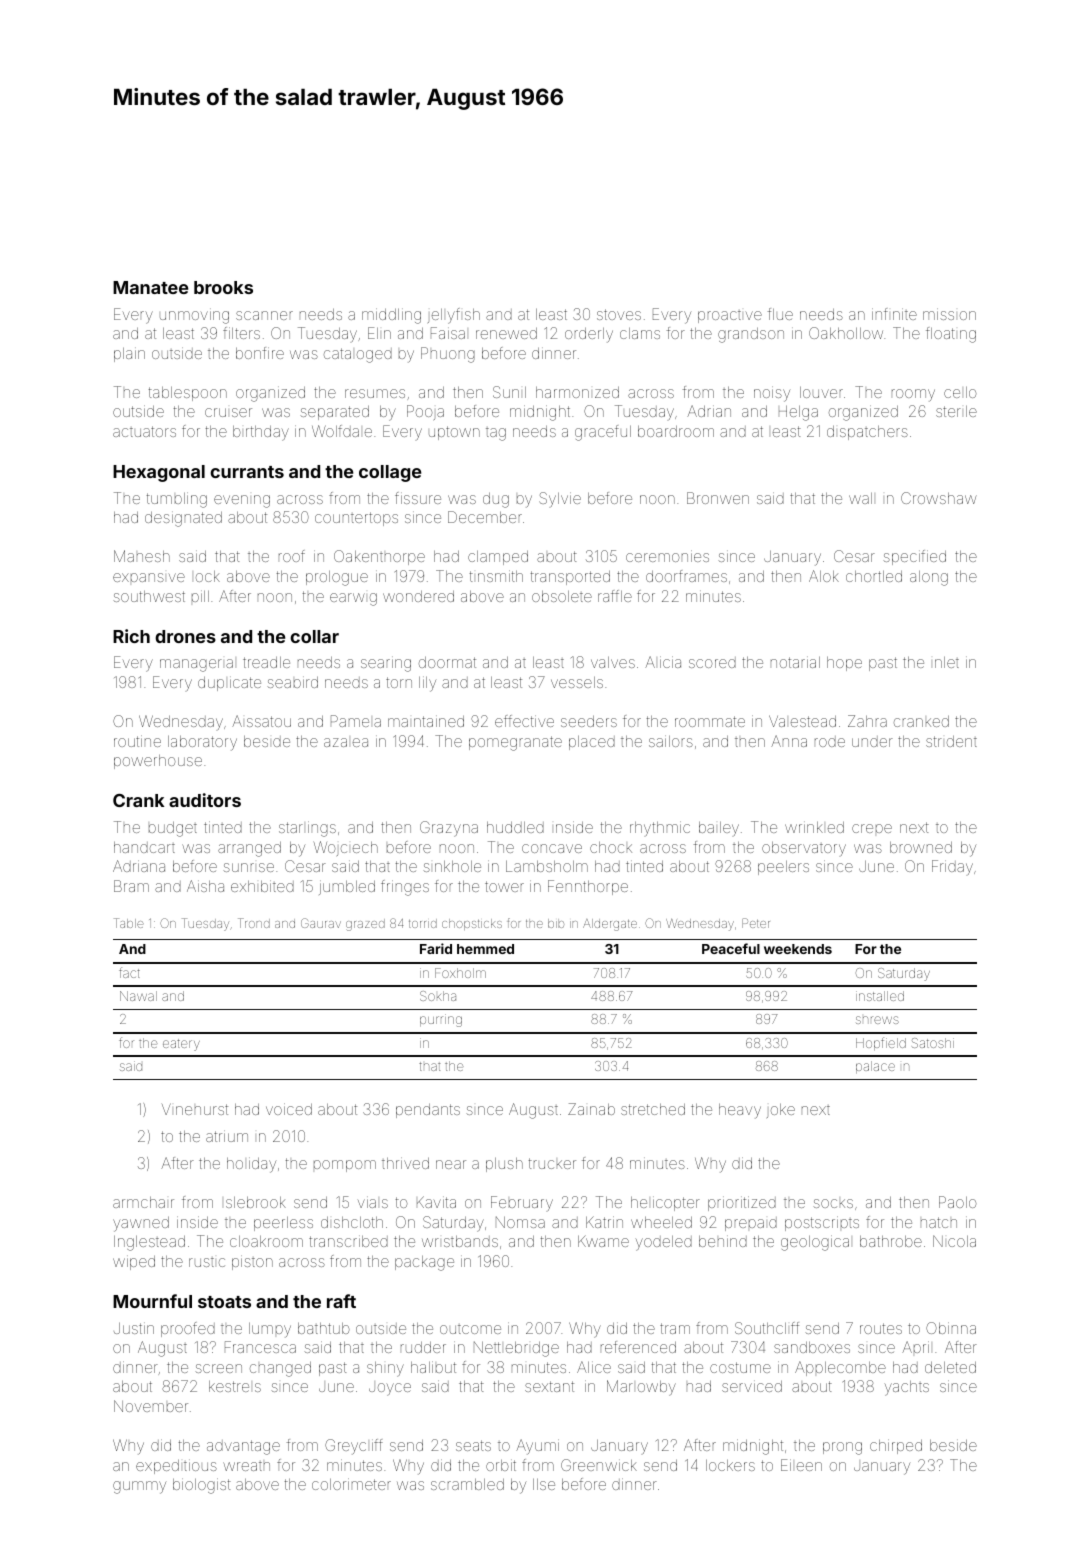 This screenshot has width=1090, height=1541. Describe the element at coordinates (842, 1448) in the screenshot. I see `prong` at that location.
